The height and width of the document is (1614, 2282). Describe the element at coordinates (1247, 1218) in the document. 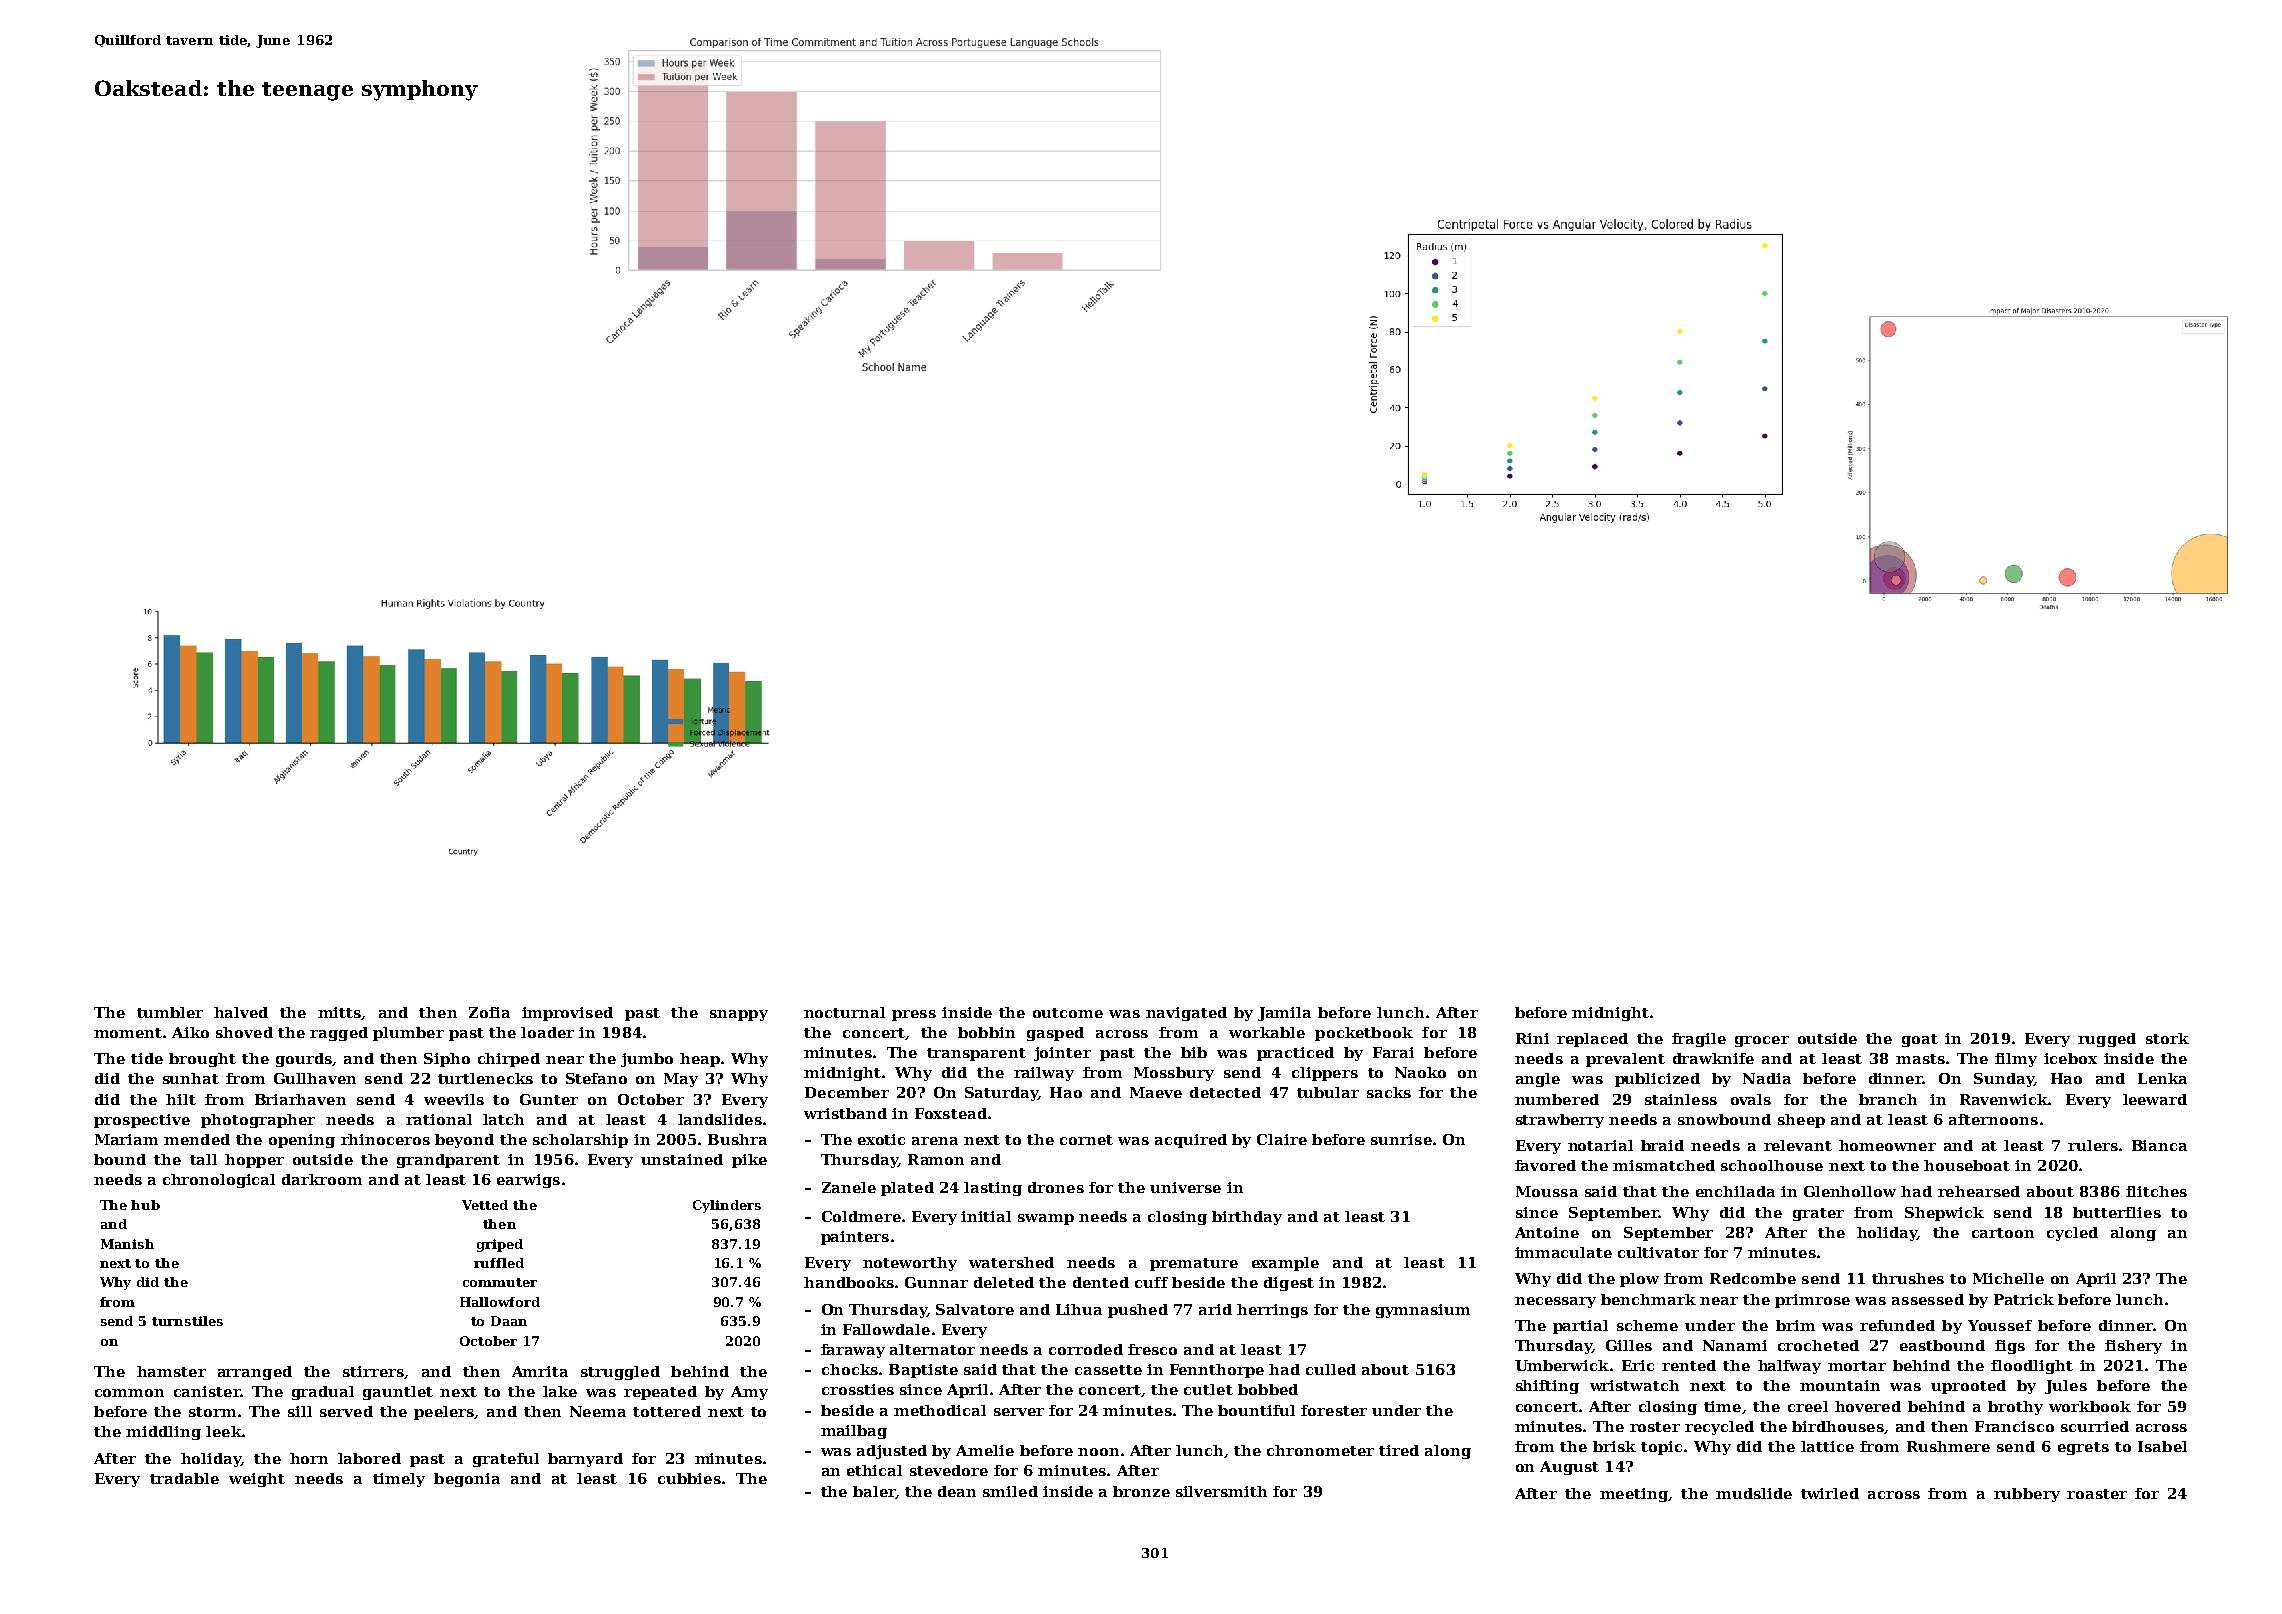

I see `birthday` at that location.
